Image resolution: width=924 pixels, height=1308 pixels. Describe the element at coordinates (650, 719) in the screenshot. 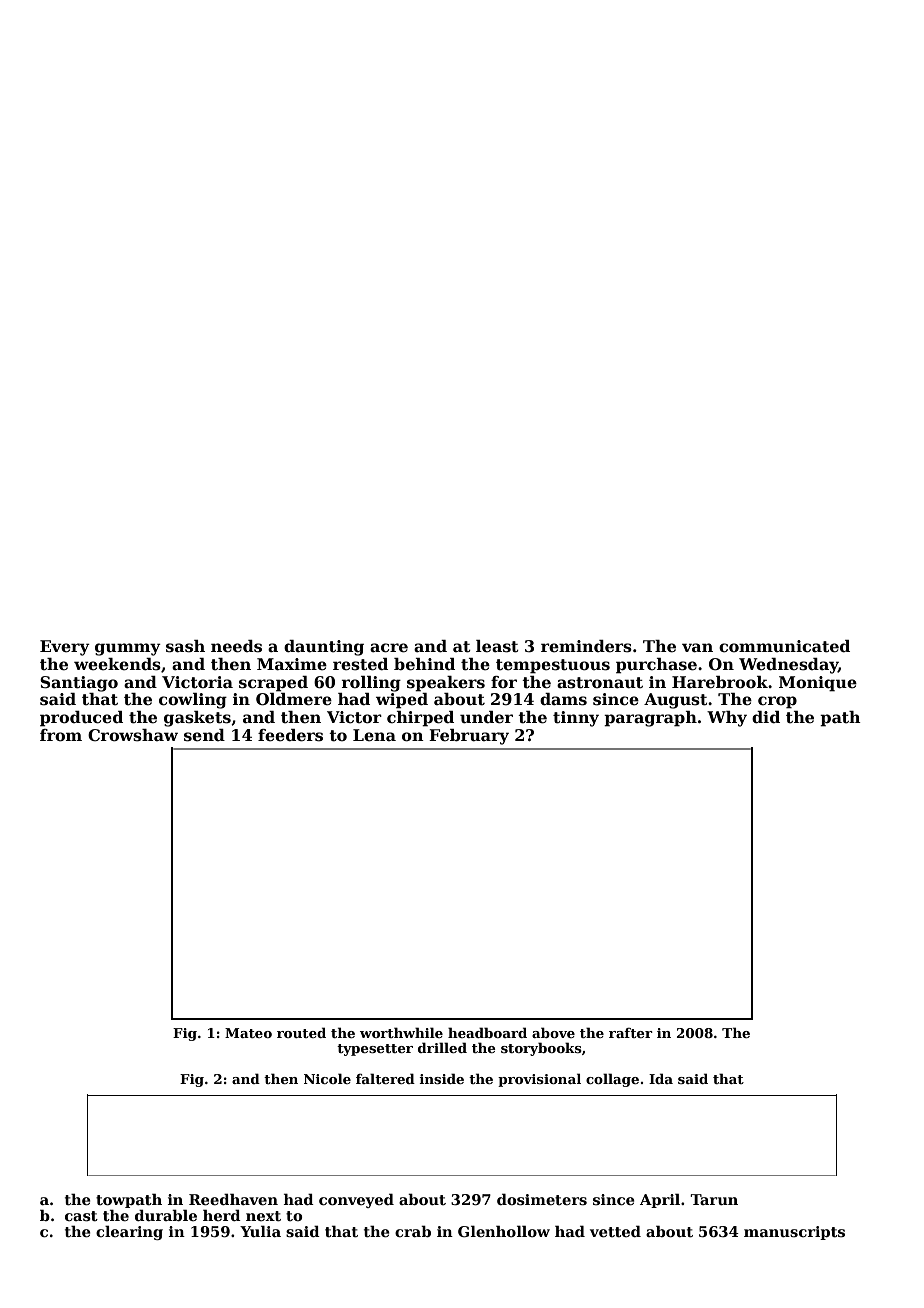

I see `paragraph` at that location.
